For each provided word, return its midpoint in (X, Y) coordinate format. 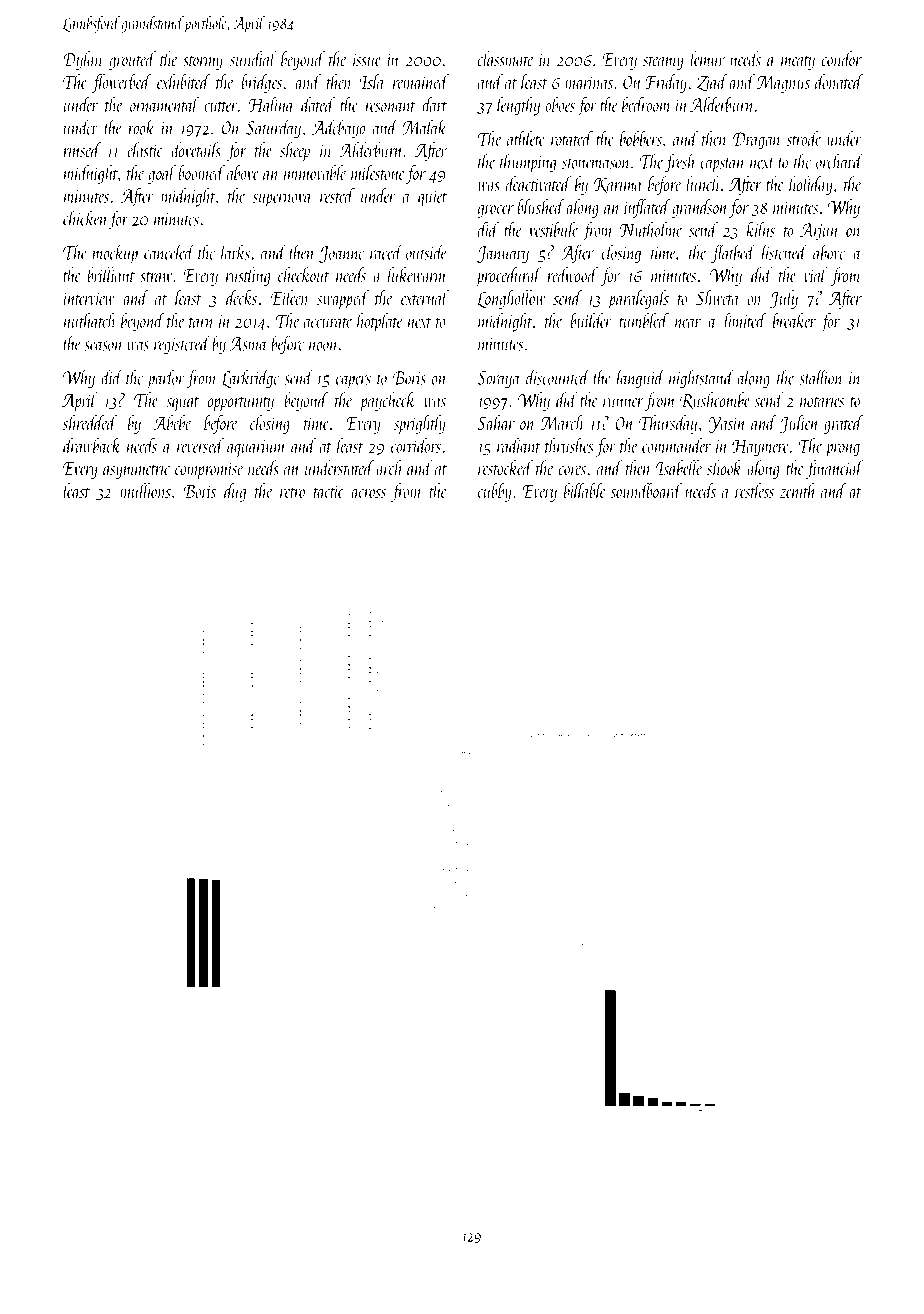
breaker (794, 320)
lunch (703, 184)
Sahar (496, 422)
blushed (541, 206)
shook (724, 468)
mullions (145, 490)
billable (585, 490)
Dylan (83, 60)
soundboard (646, 490)
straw (156, 277)
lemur (707, 58)
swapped (343, 299)
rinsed (82, 150)
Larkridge (251, 378)
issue (367, 60)
